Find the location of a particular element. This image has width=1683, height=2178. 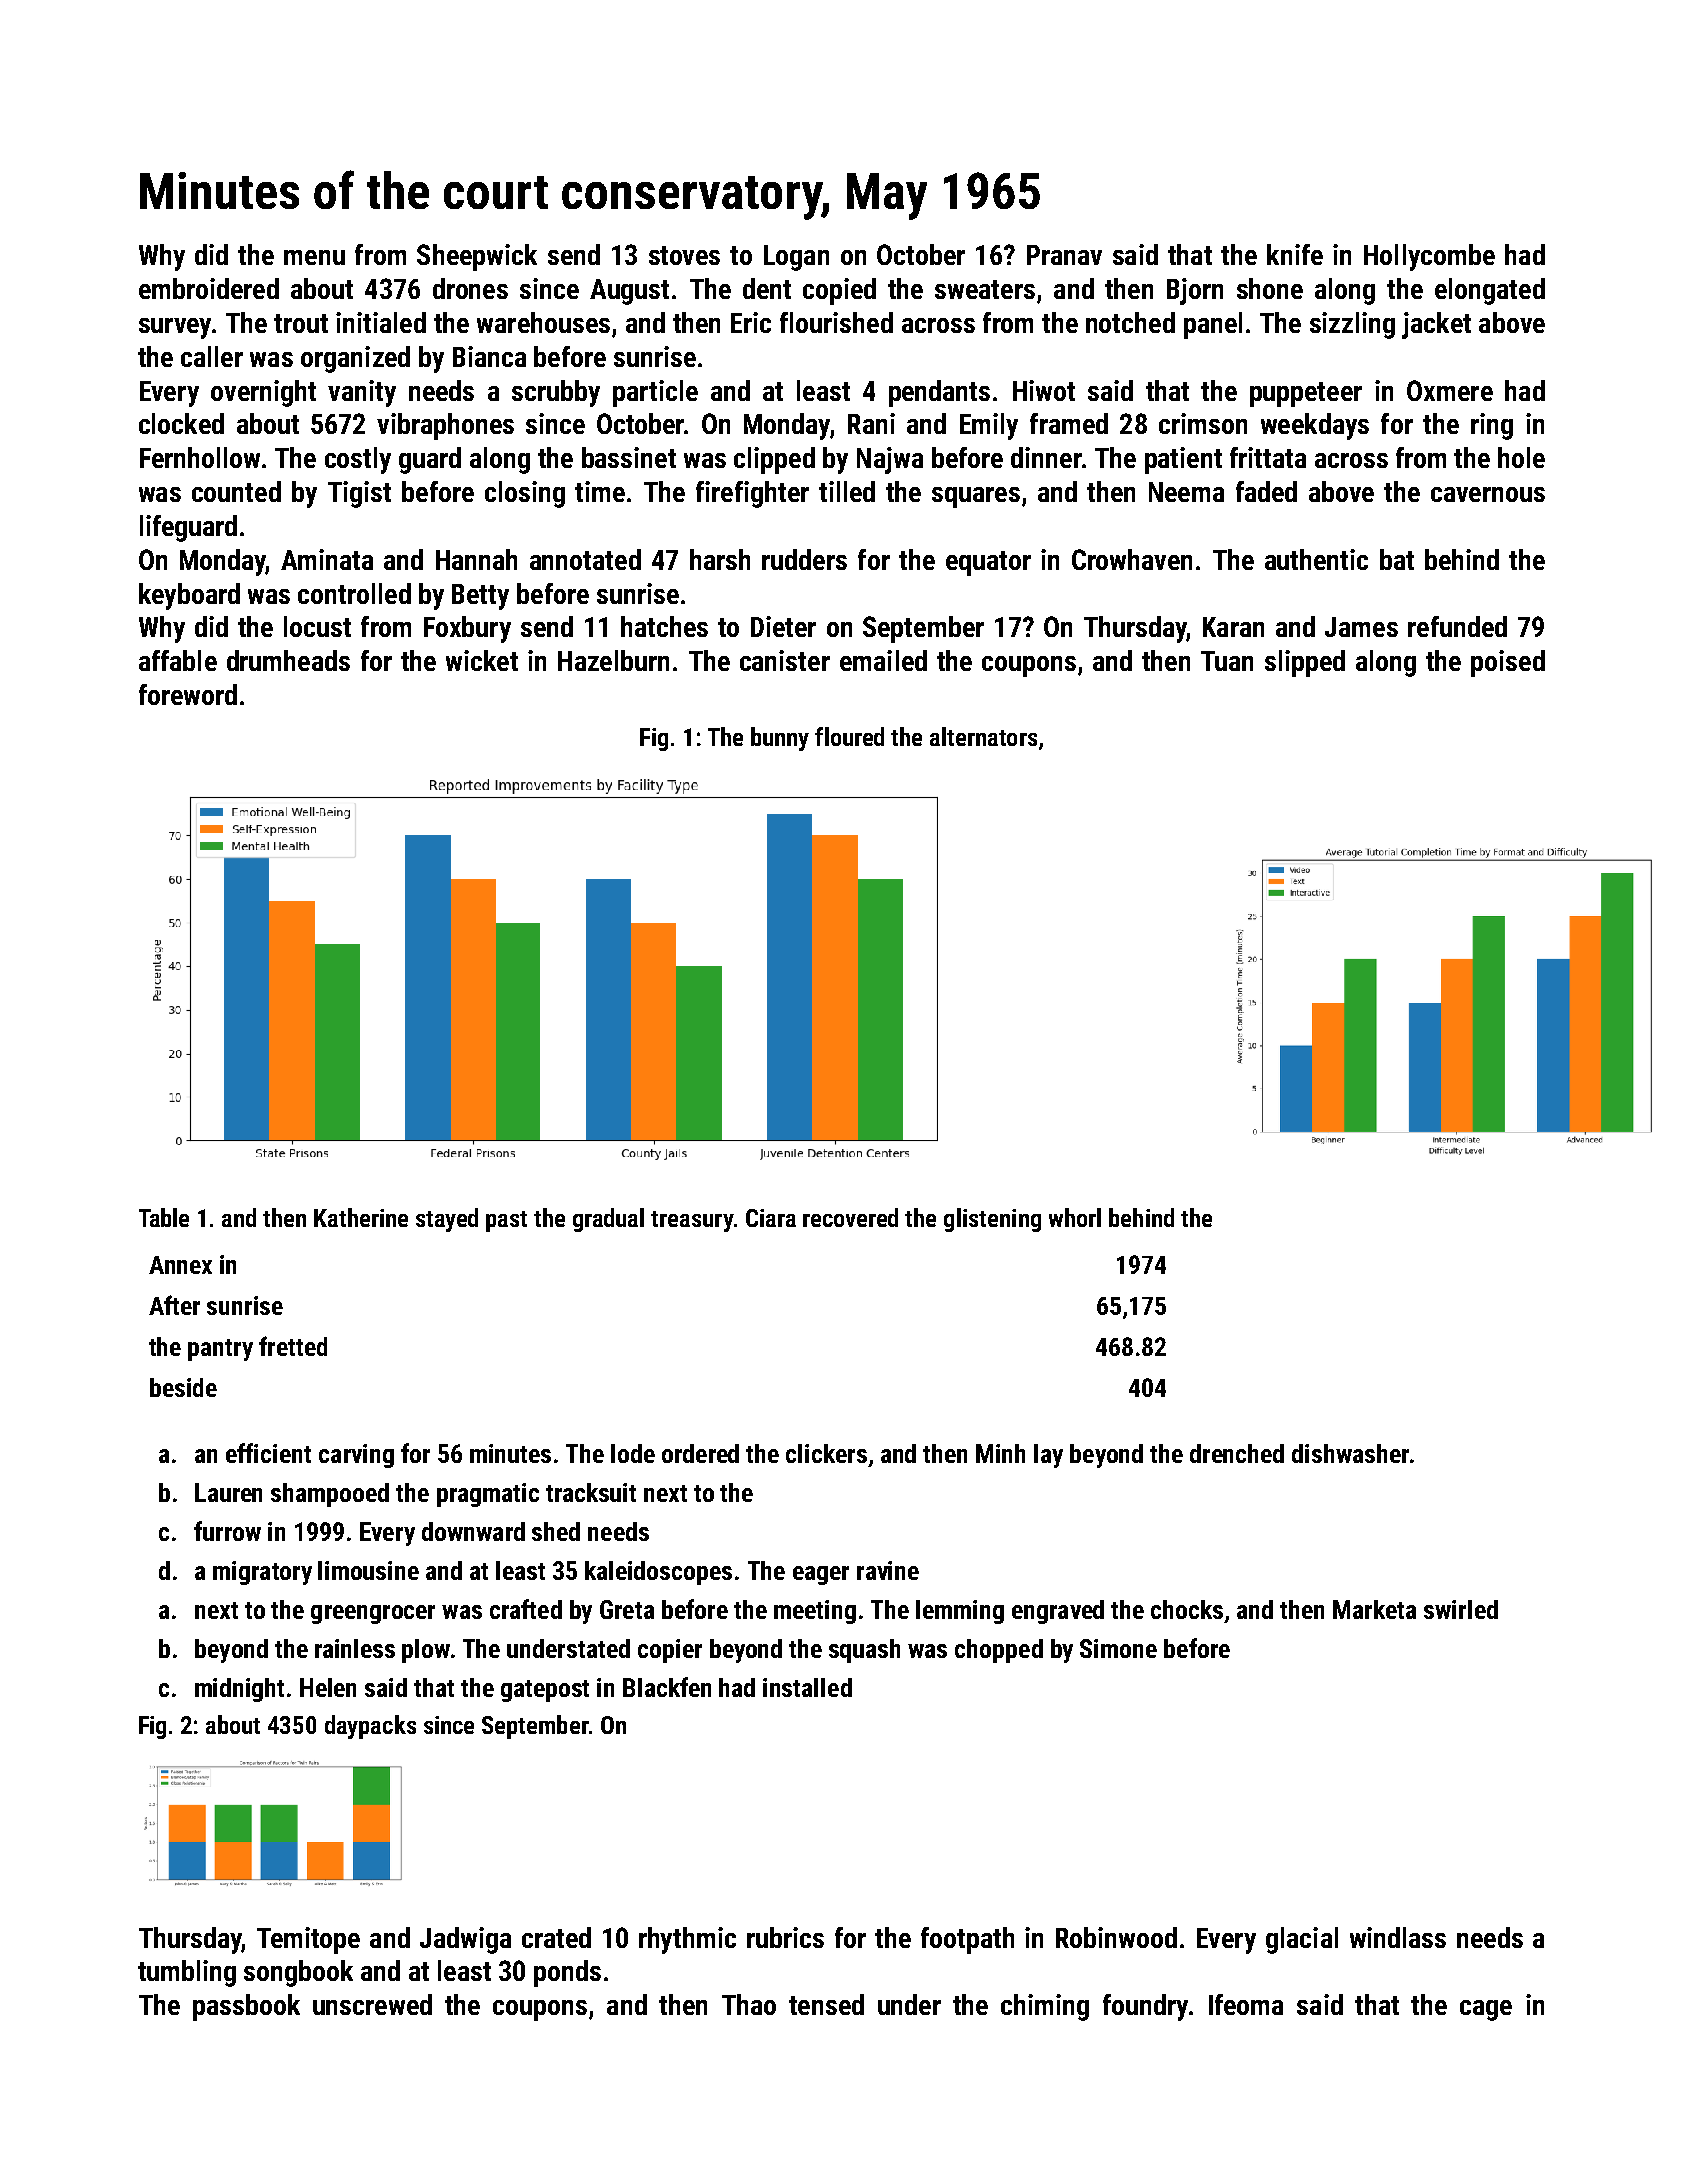

engraved is located at coordinates (1058, 1612).
